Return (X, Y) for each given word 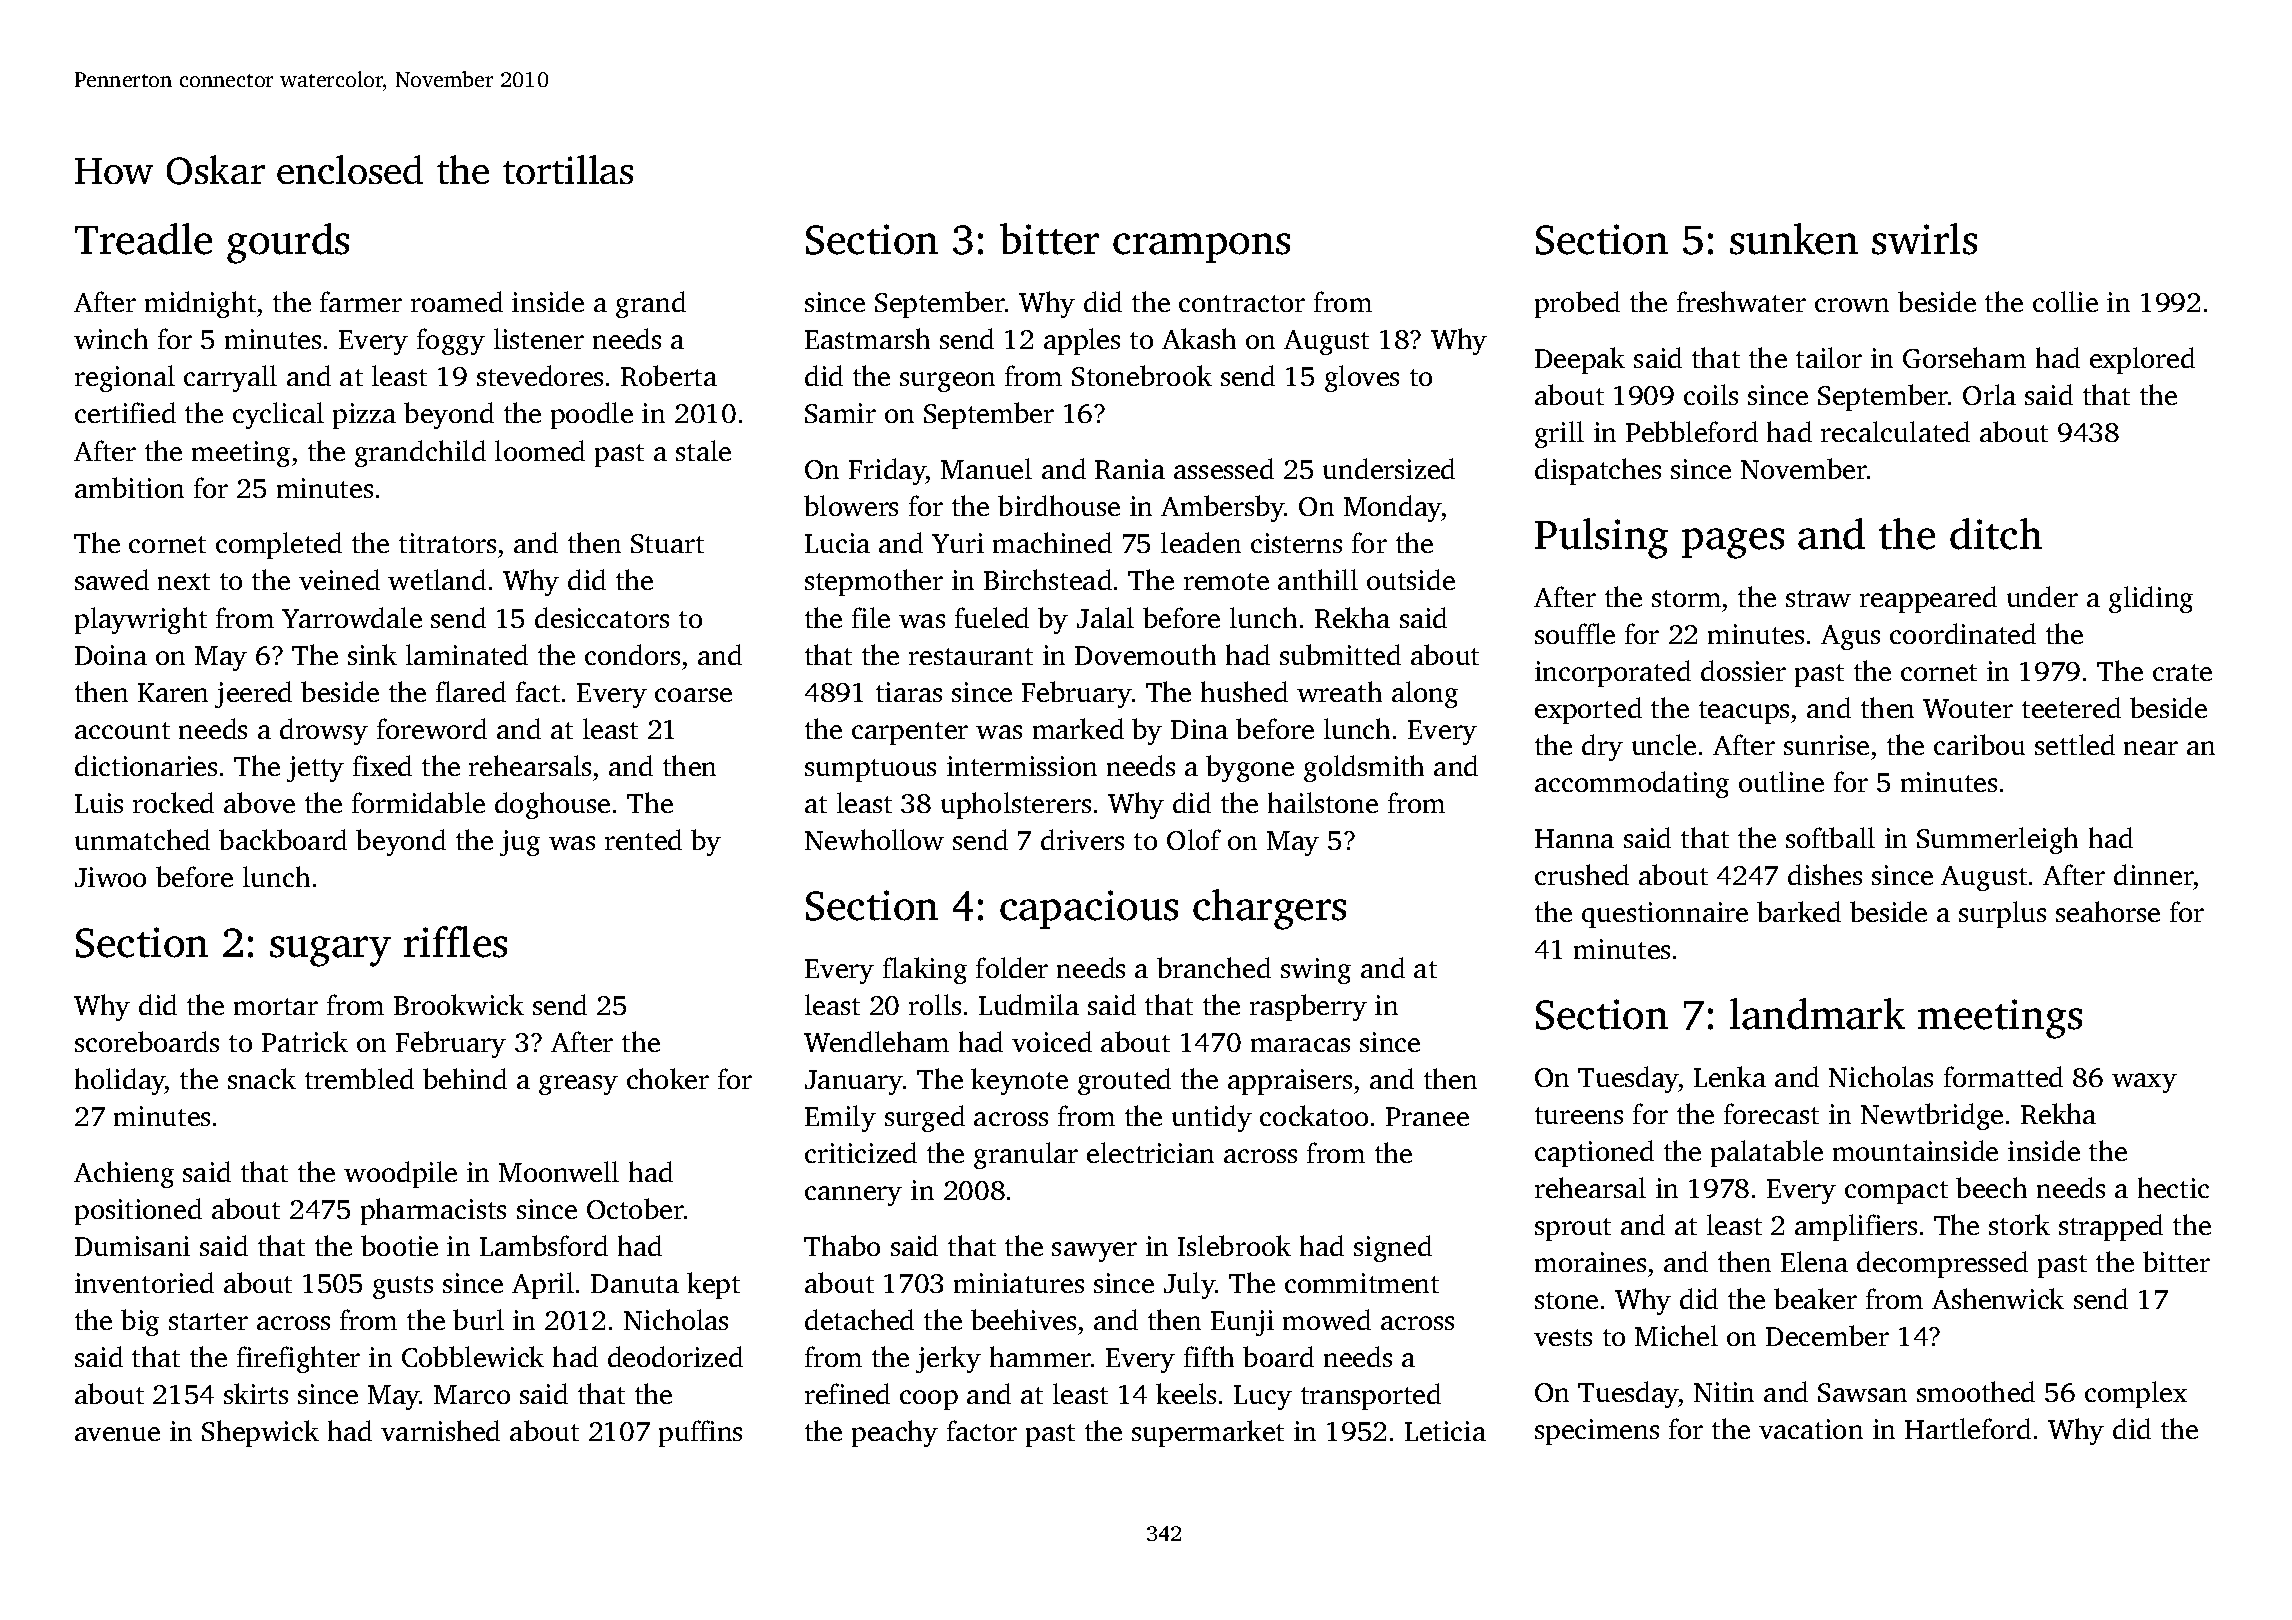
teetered (2071, 707)
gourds (288, 243)
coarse (693, 695)
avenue (117, 1434)
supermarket (1208, 1433)
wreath (1339, 691)
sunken (1794, 239)
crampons (1201, 248)
